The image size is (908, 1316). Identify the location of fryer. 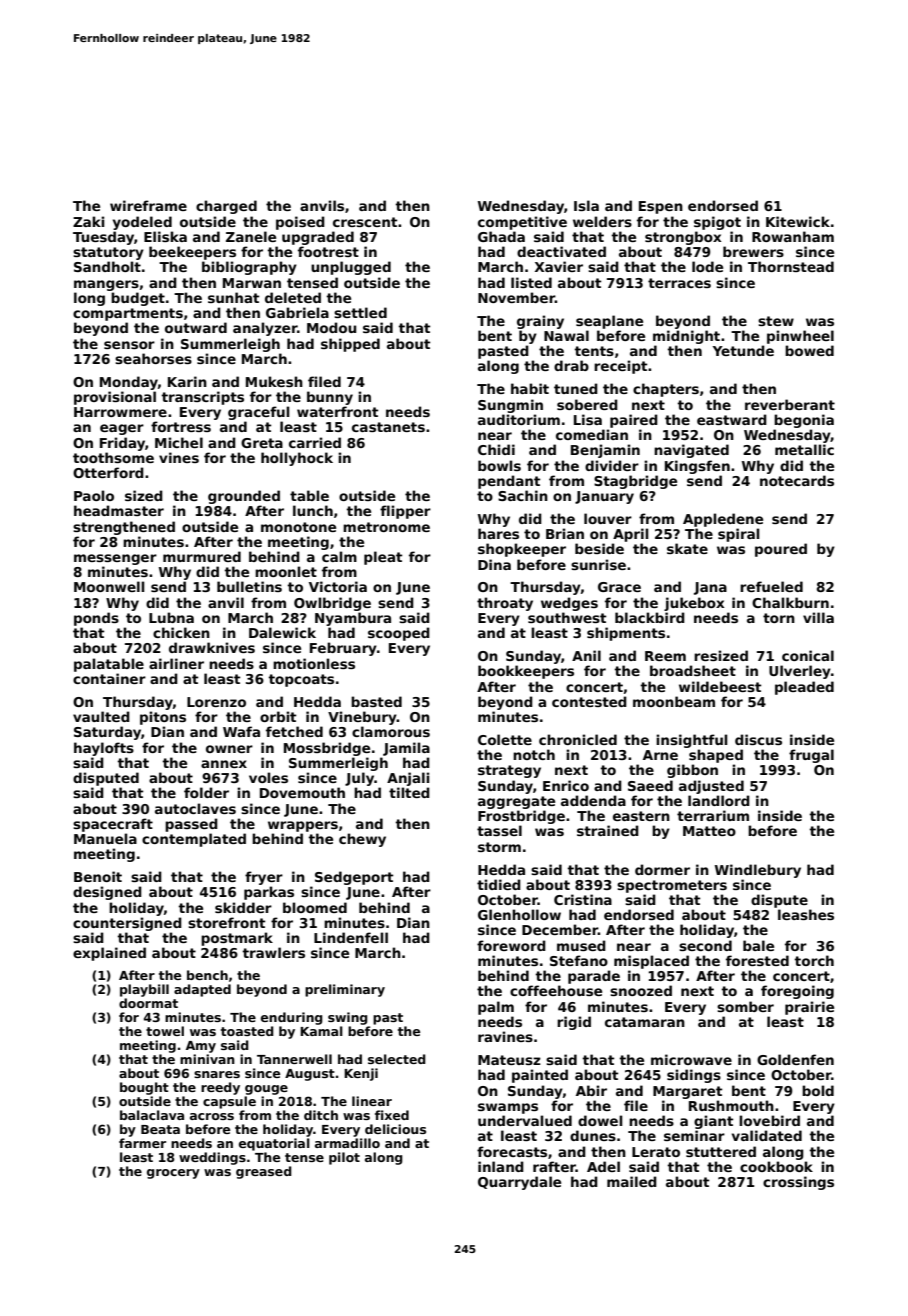
(264, 878).
